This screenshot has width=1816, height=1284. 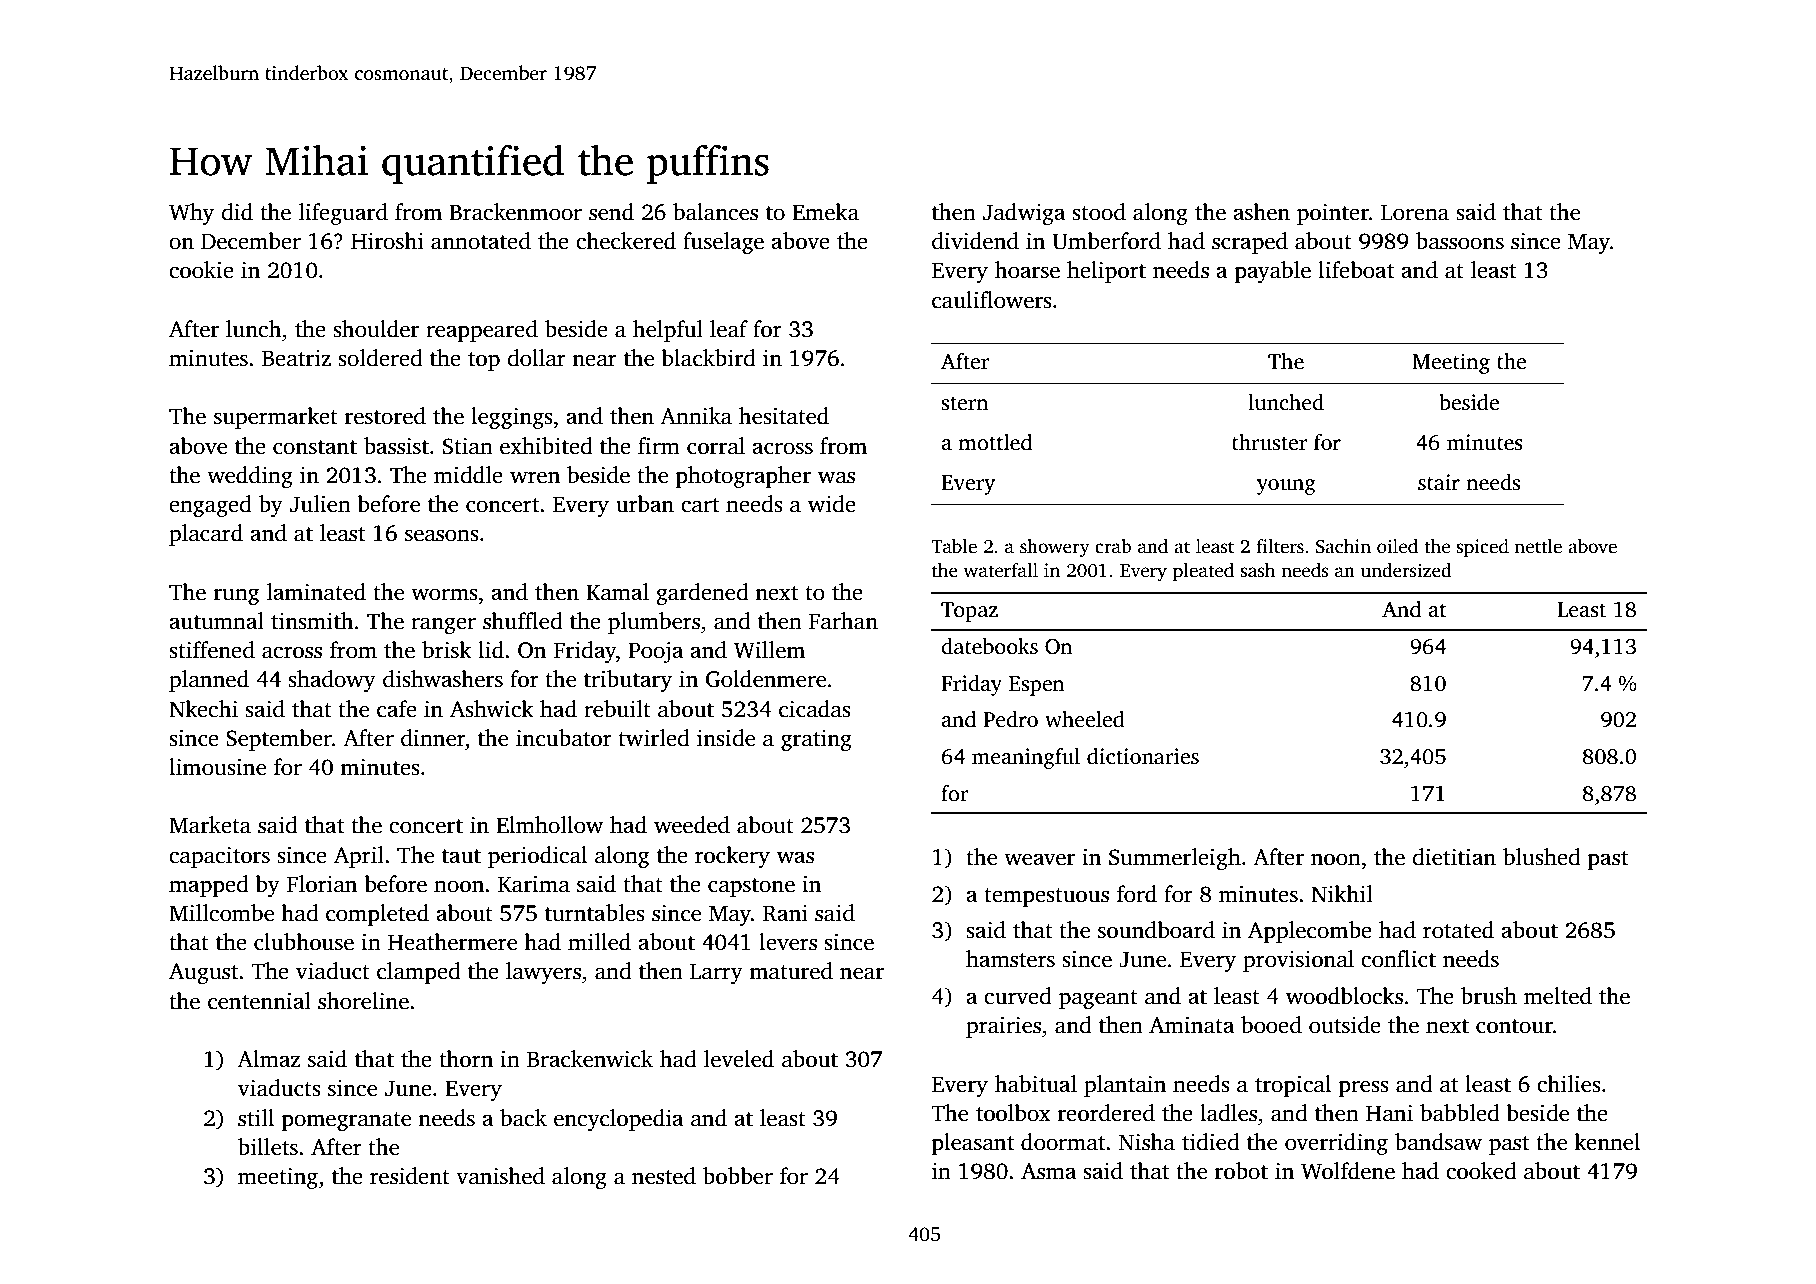 I want to click on press, so click(x=1363, y=1088).
